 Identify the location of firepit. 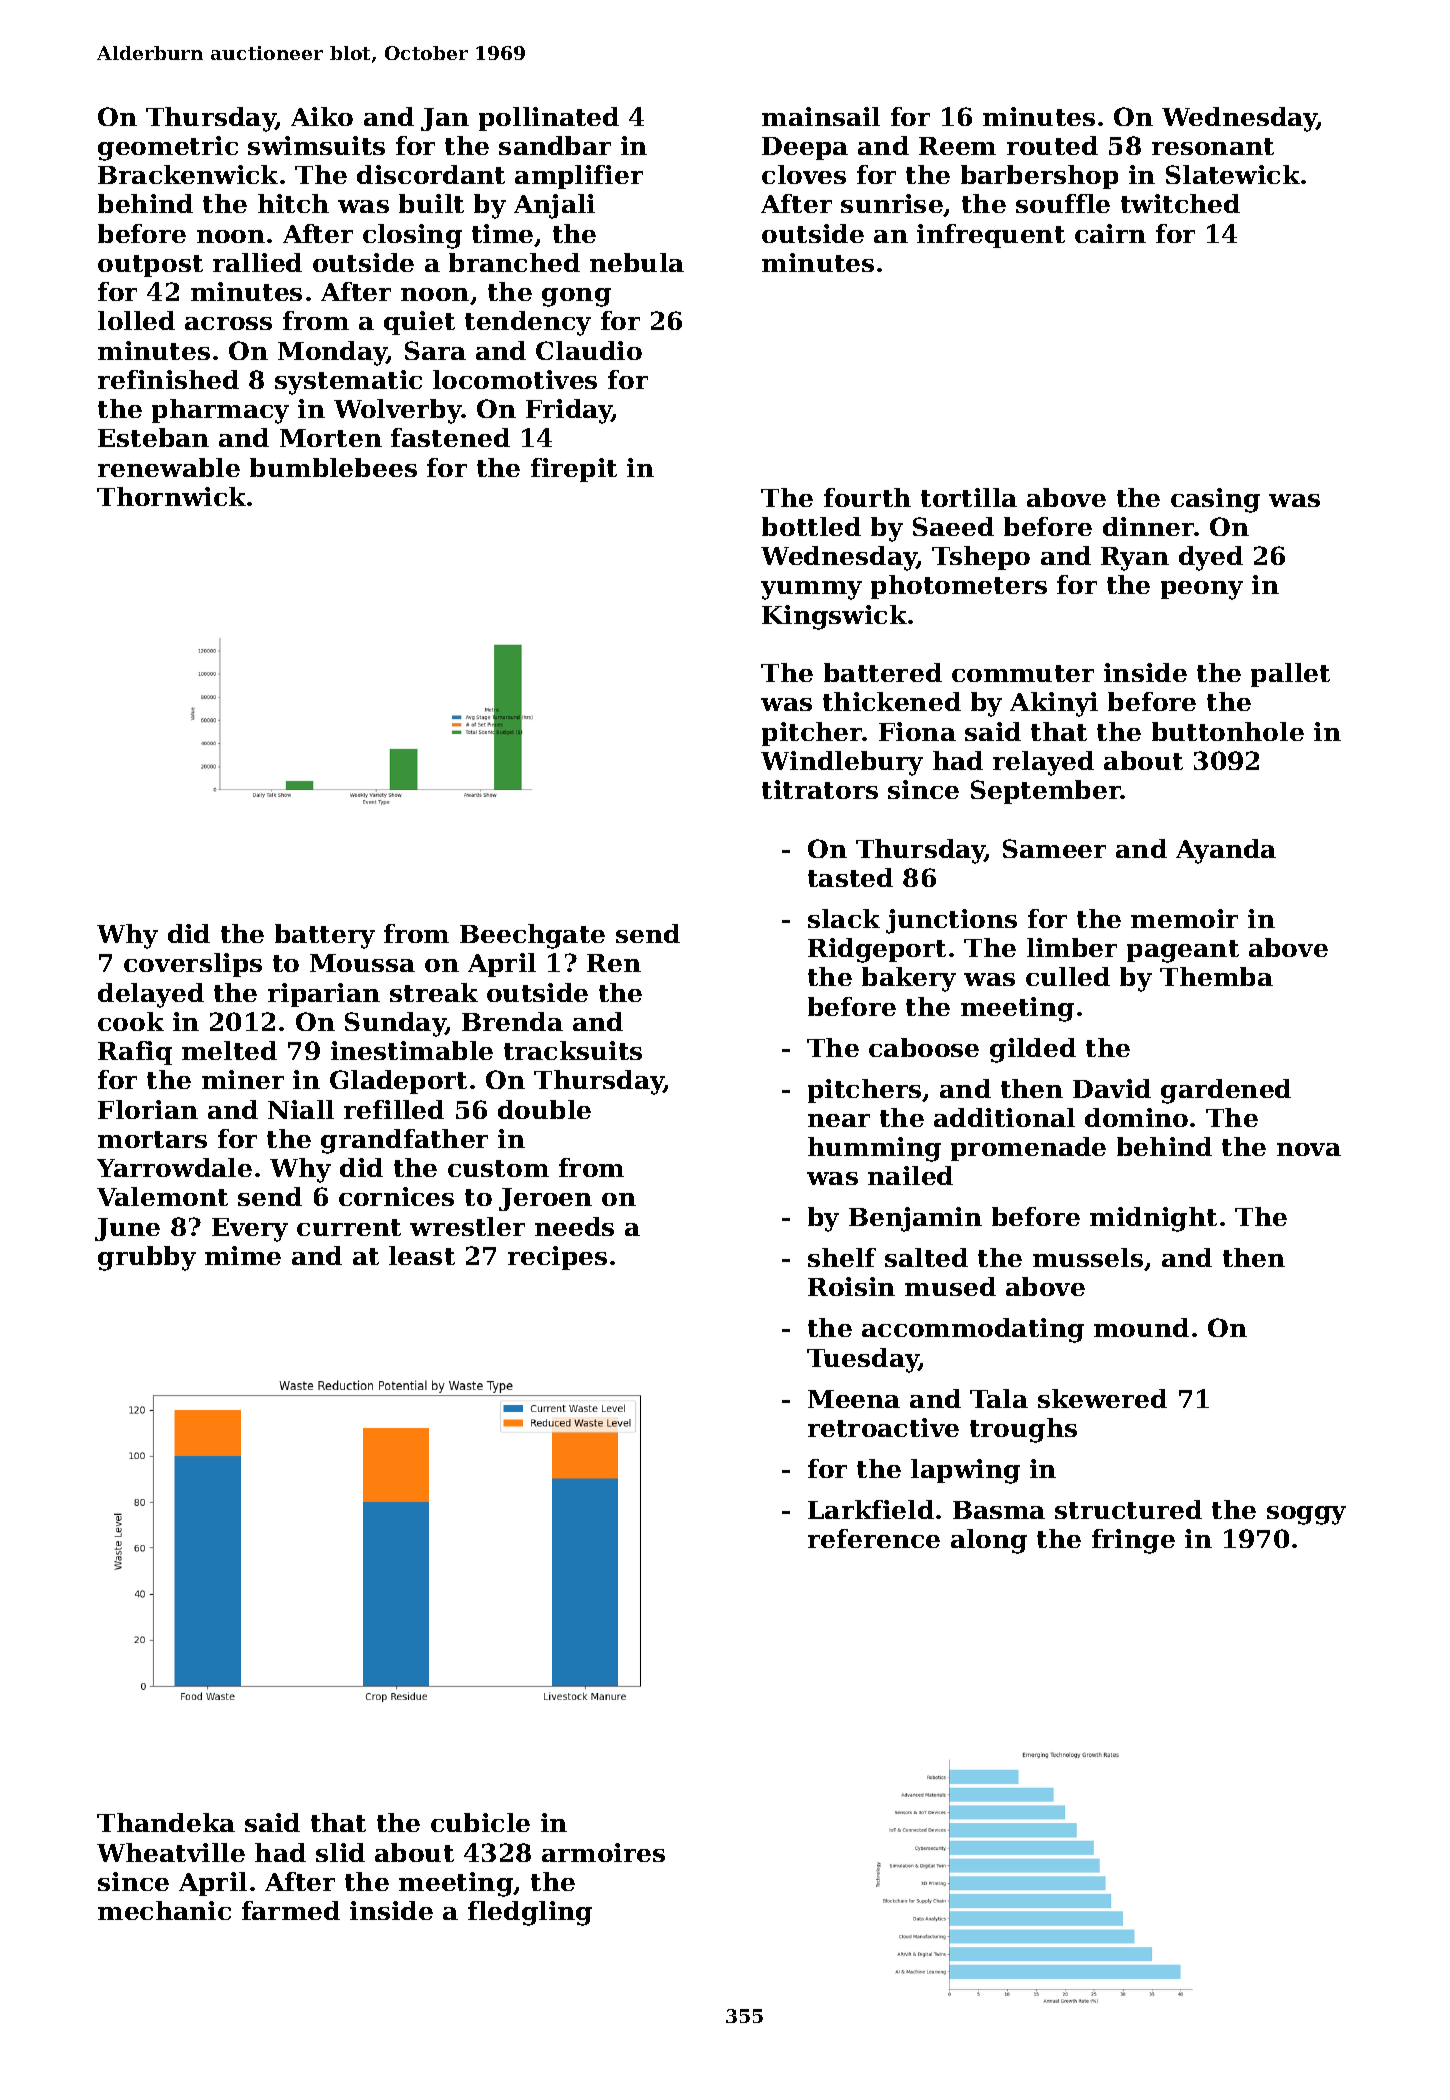
(574, 470).
